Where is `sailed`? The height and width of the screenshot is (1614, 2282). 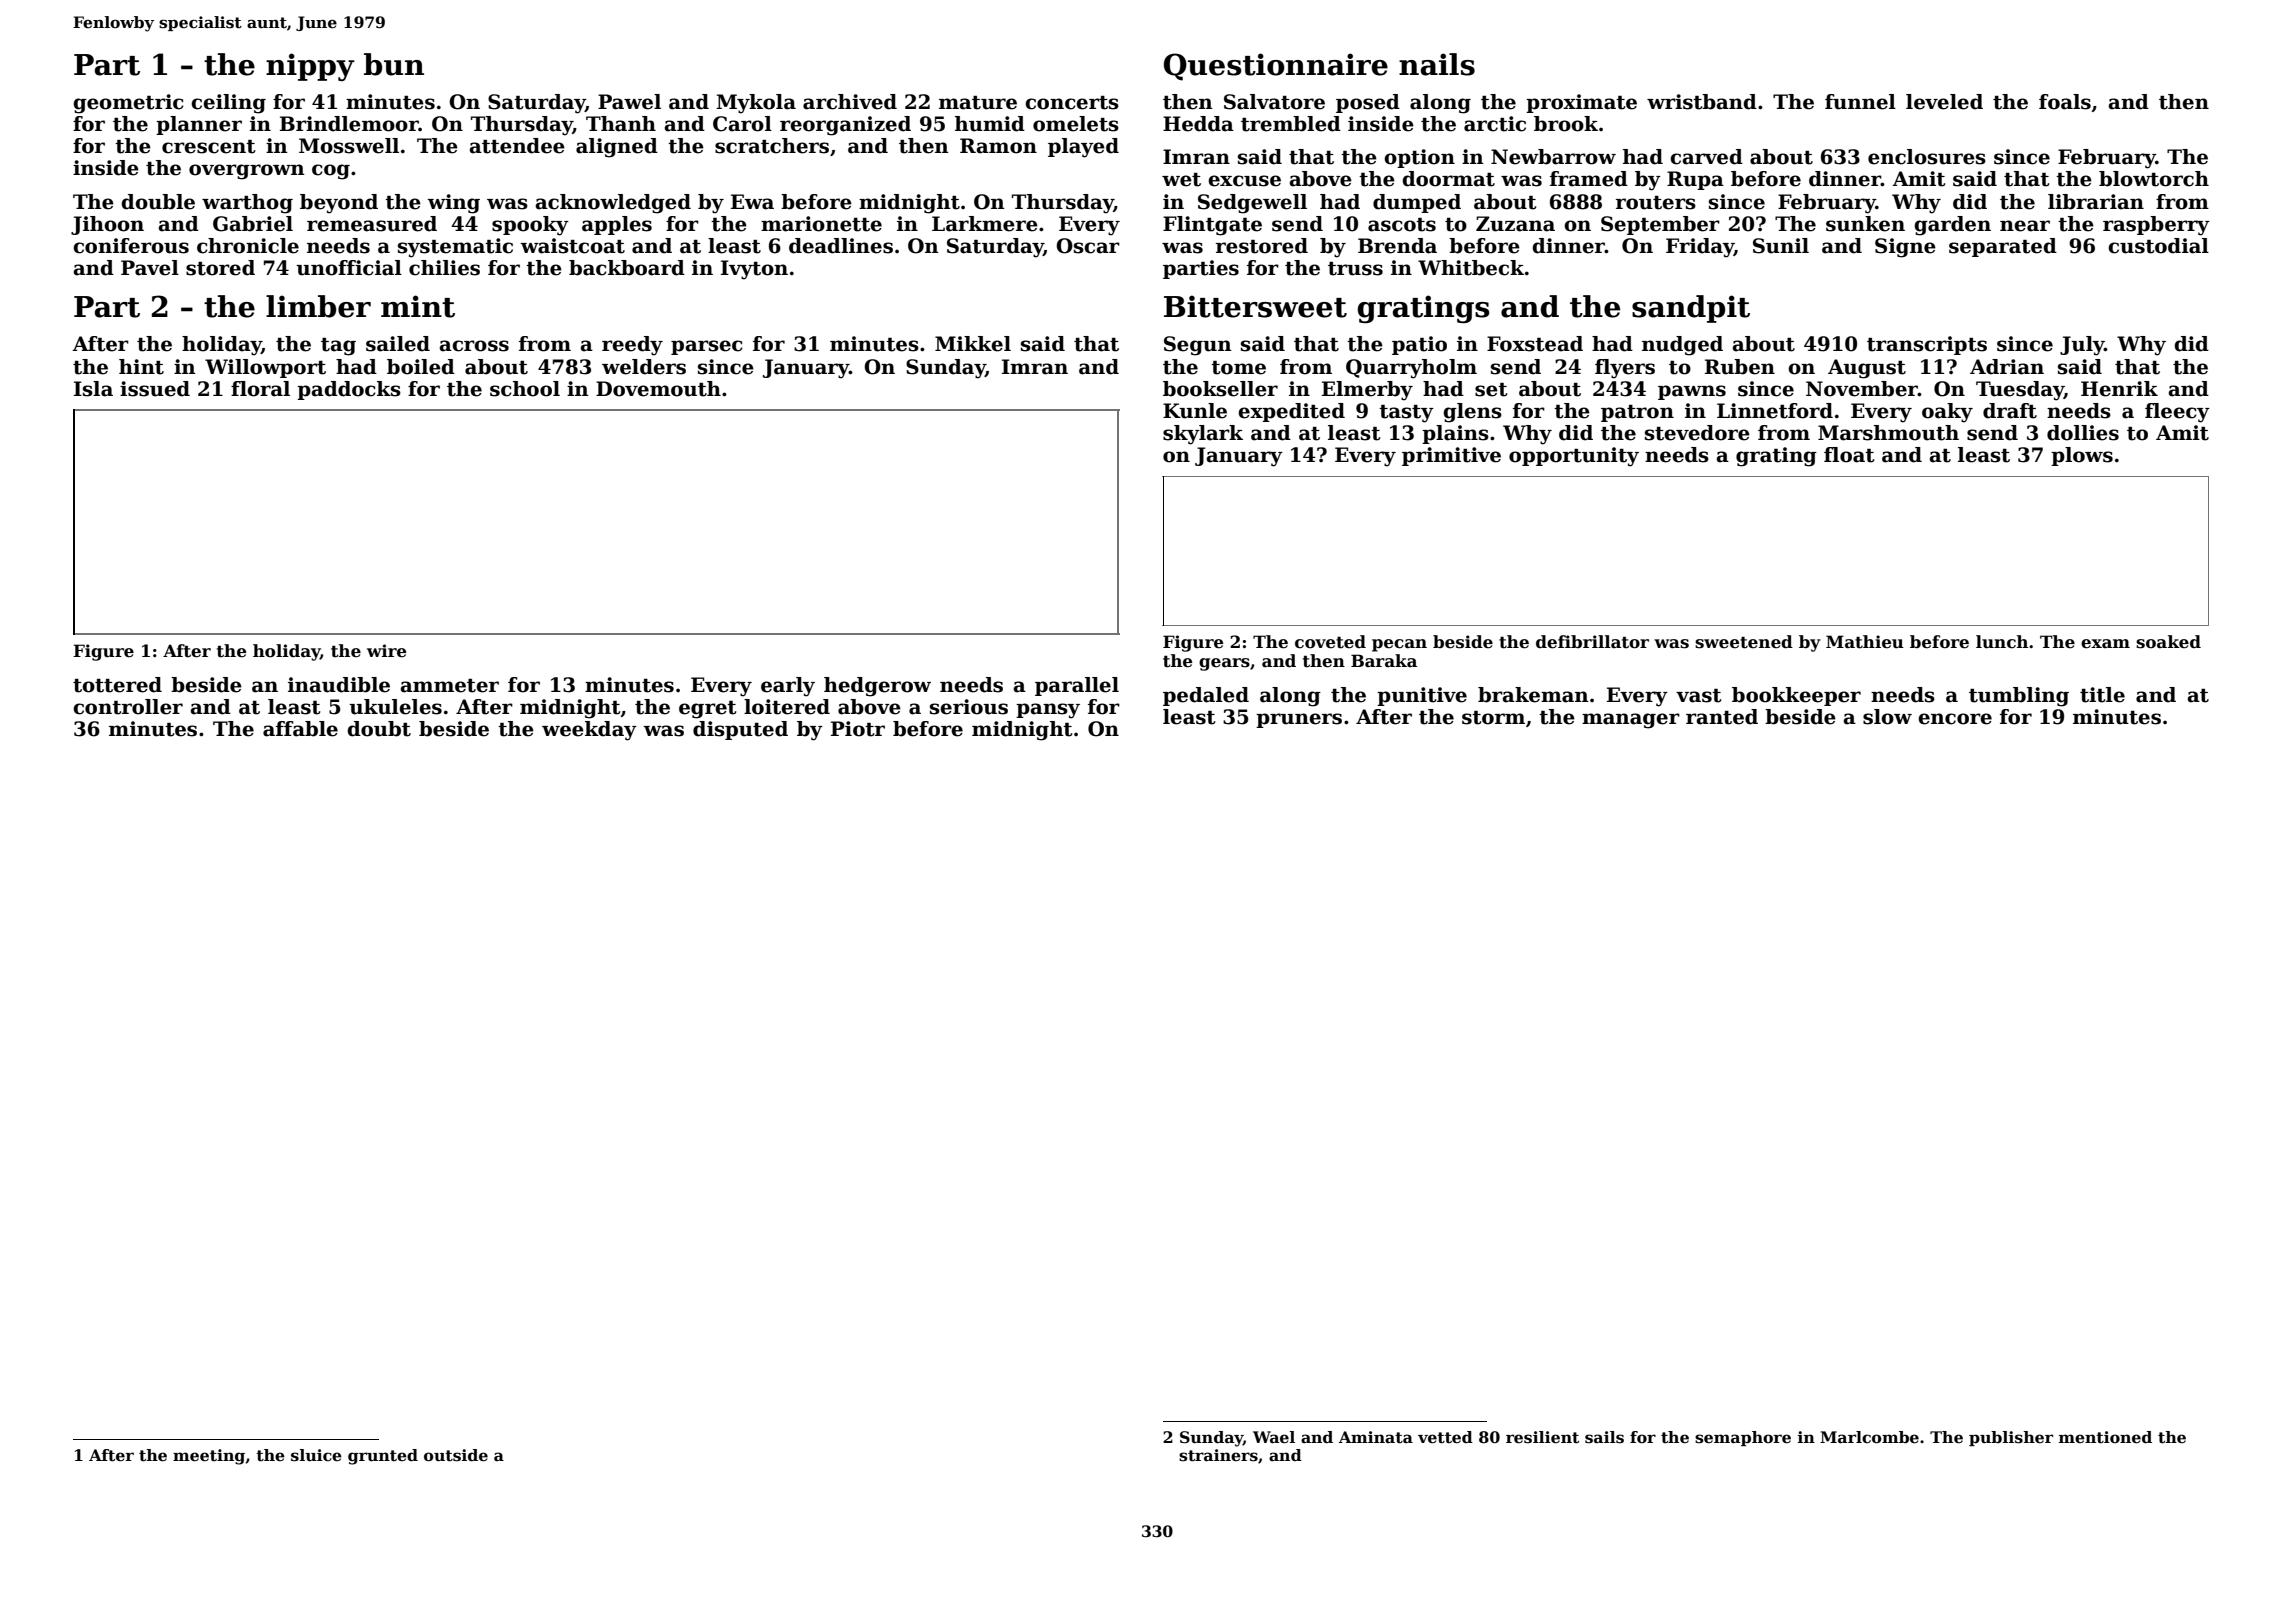
sailed is located at coordinates (398, 344).
